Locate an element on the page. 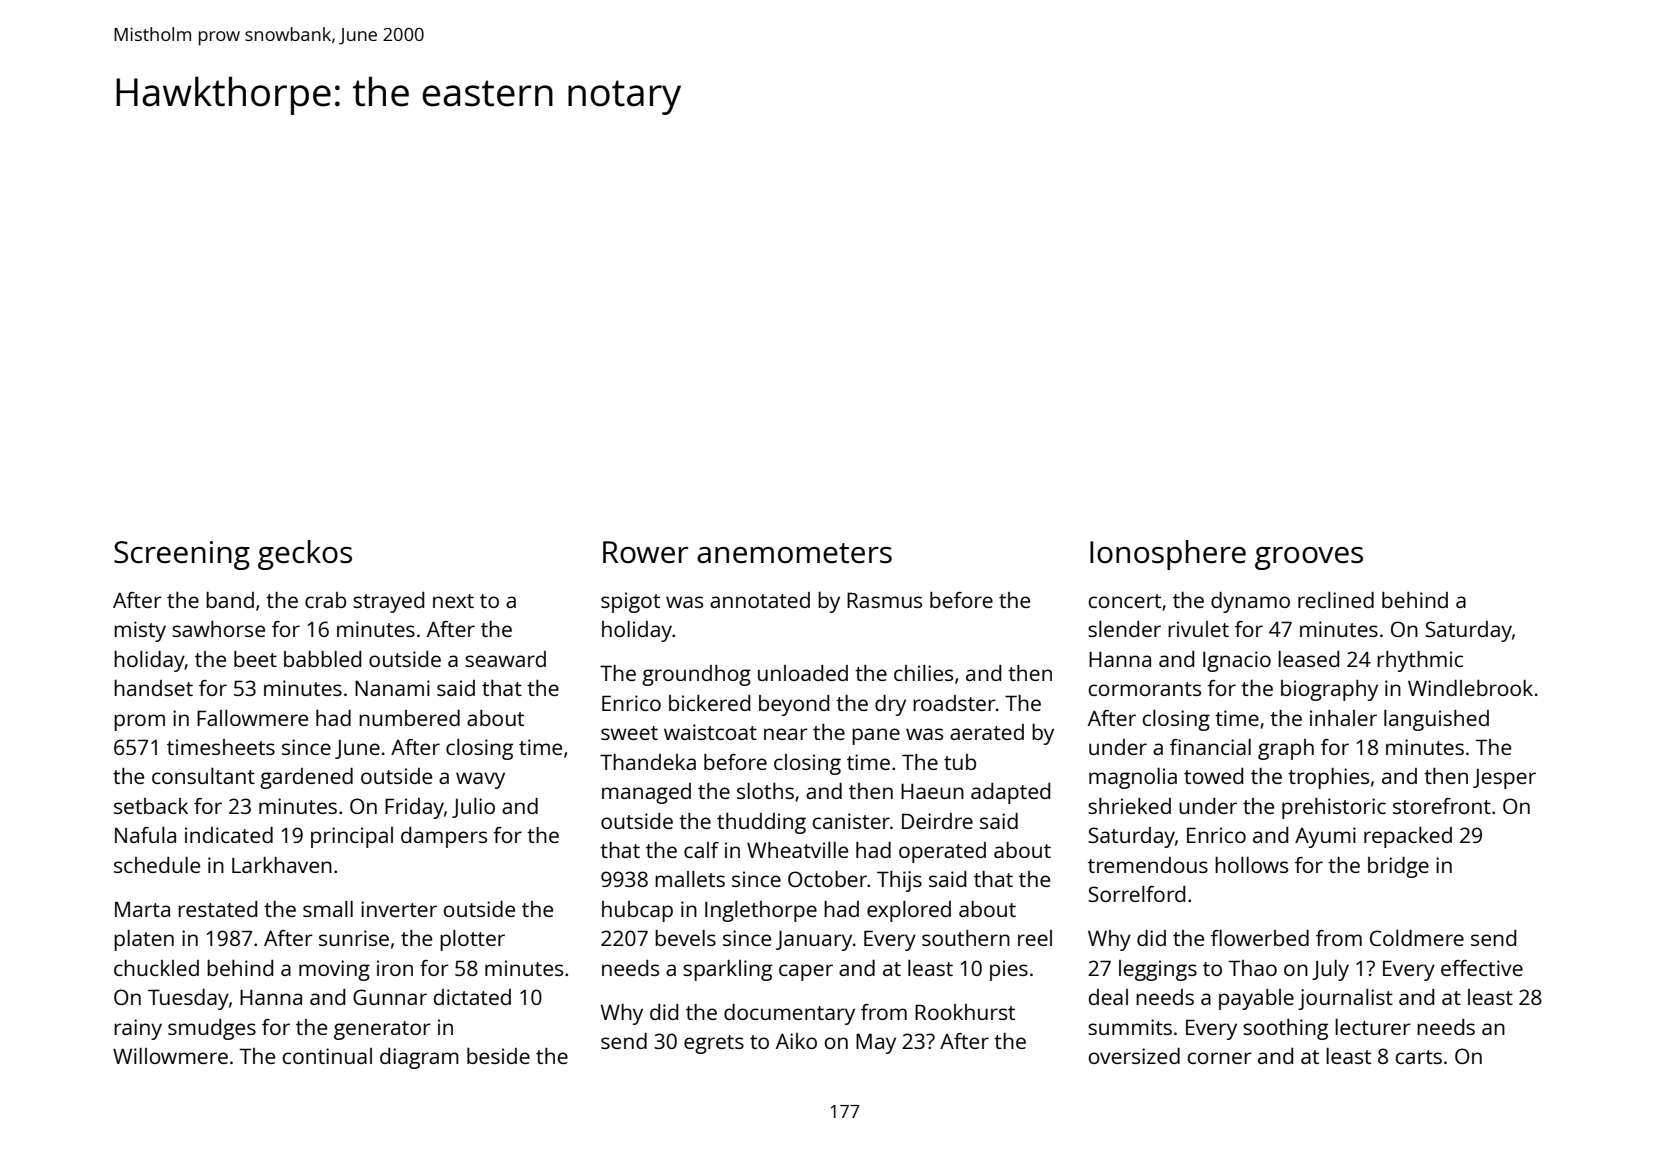  grooves is located at coordinates (1309, 558).
